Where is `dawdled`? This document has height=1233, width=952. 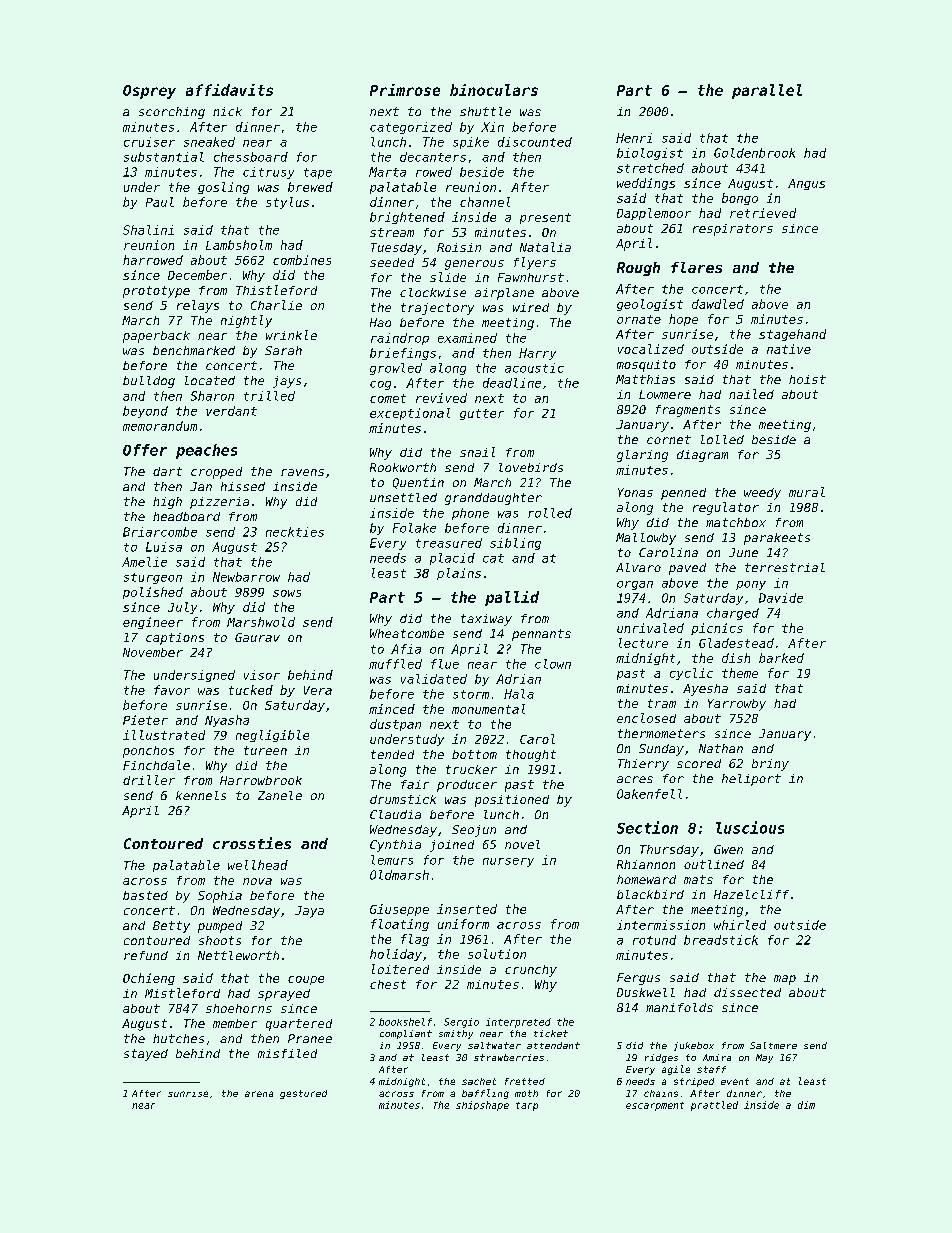 dawdled is located at coordinates (718, 304).
